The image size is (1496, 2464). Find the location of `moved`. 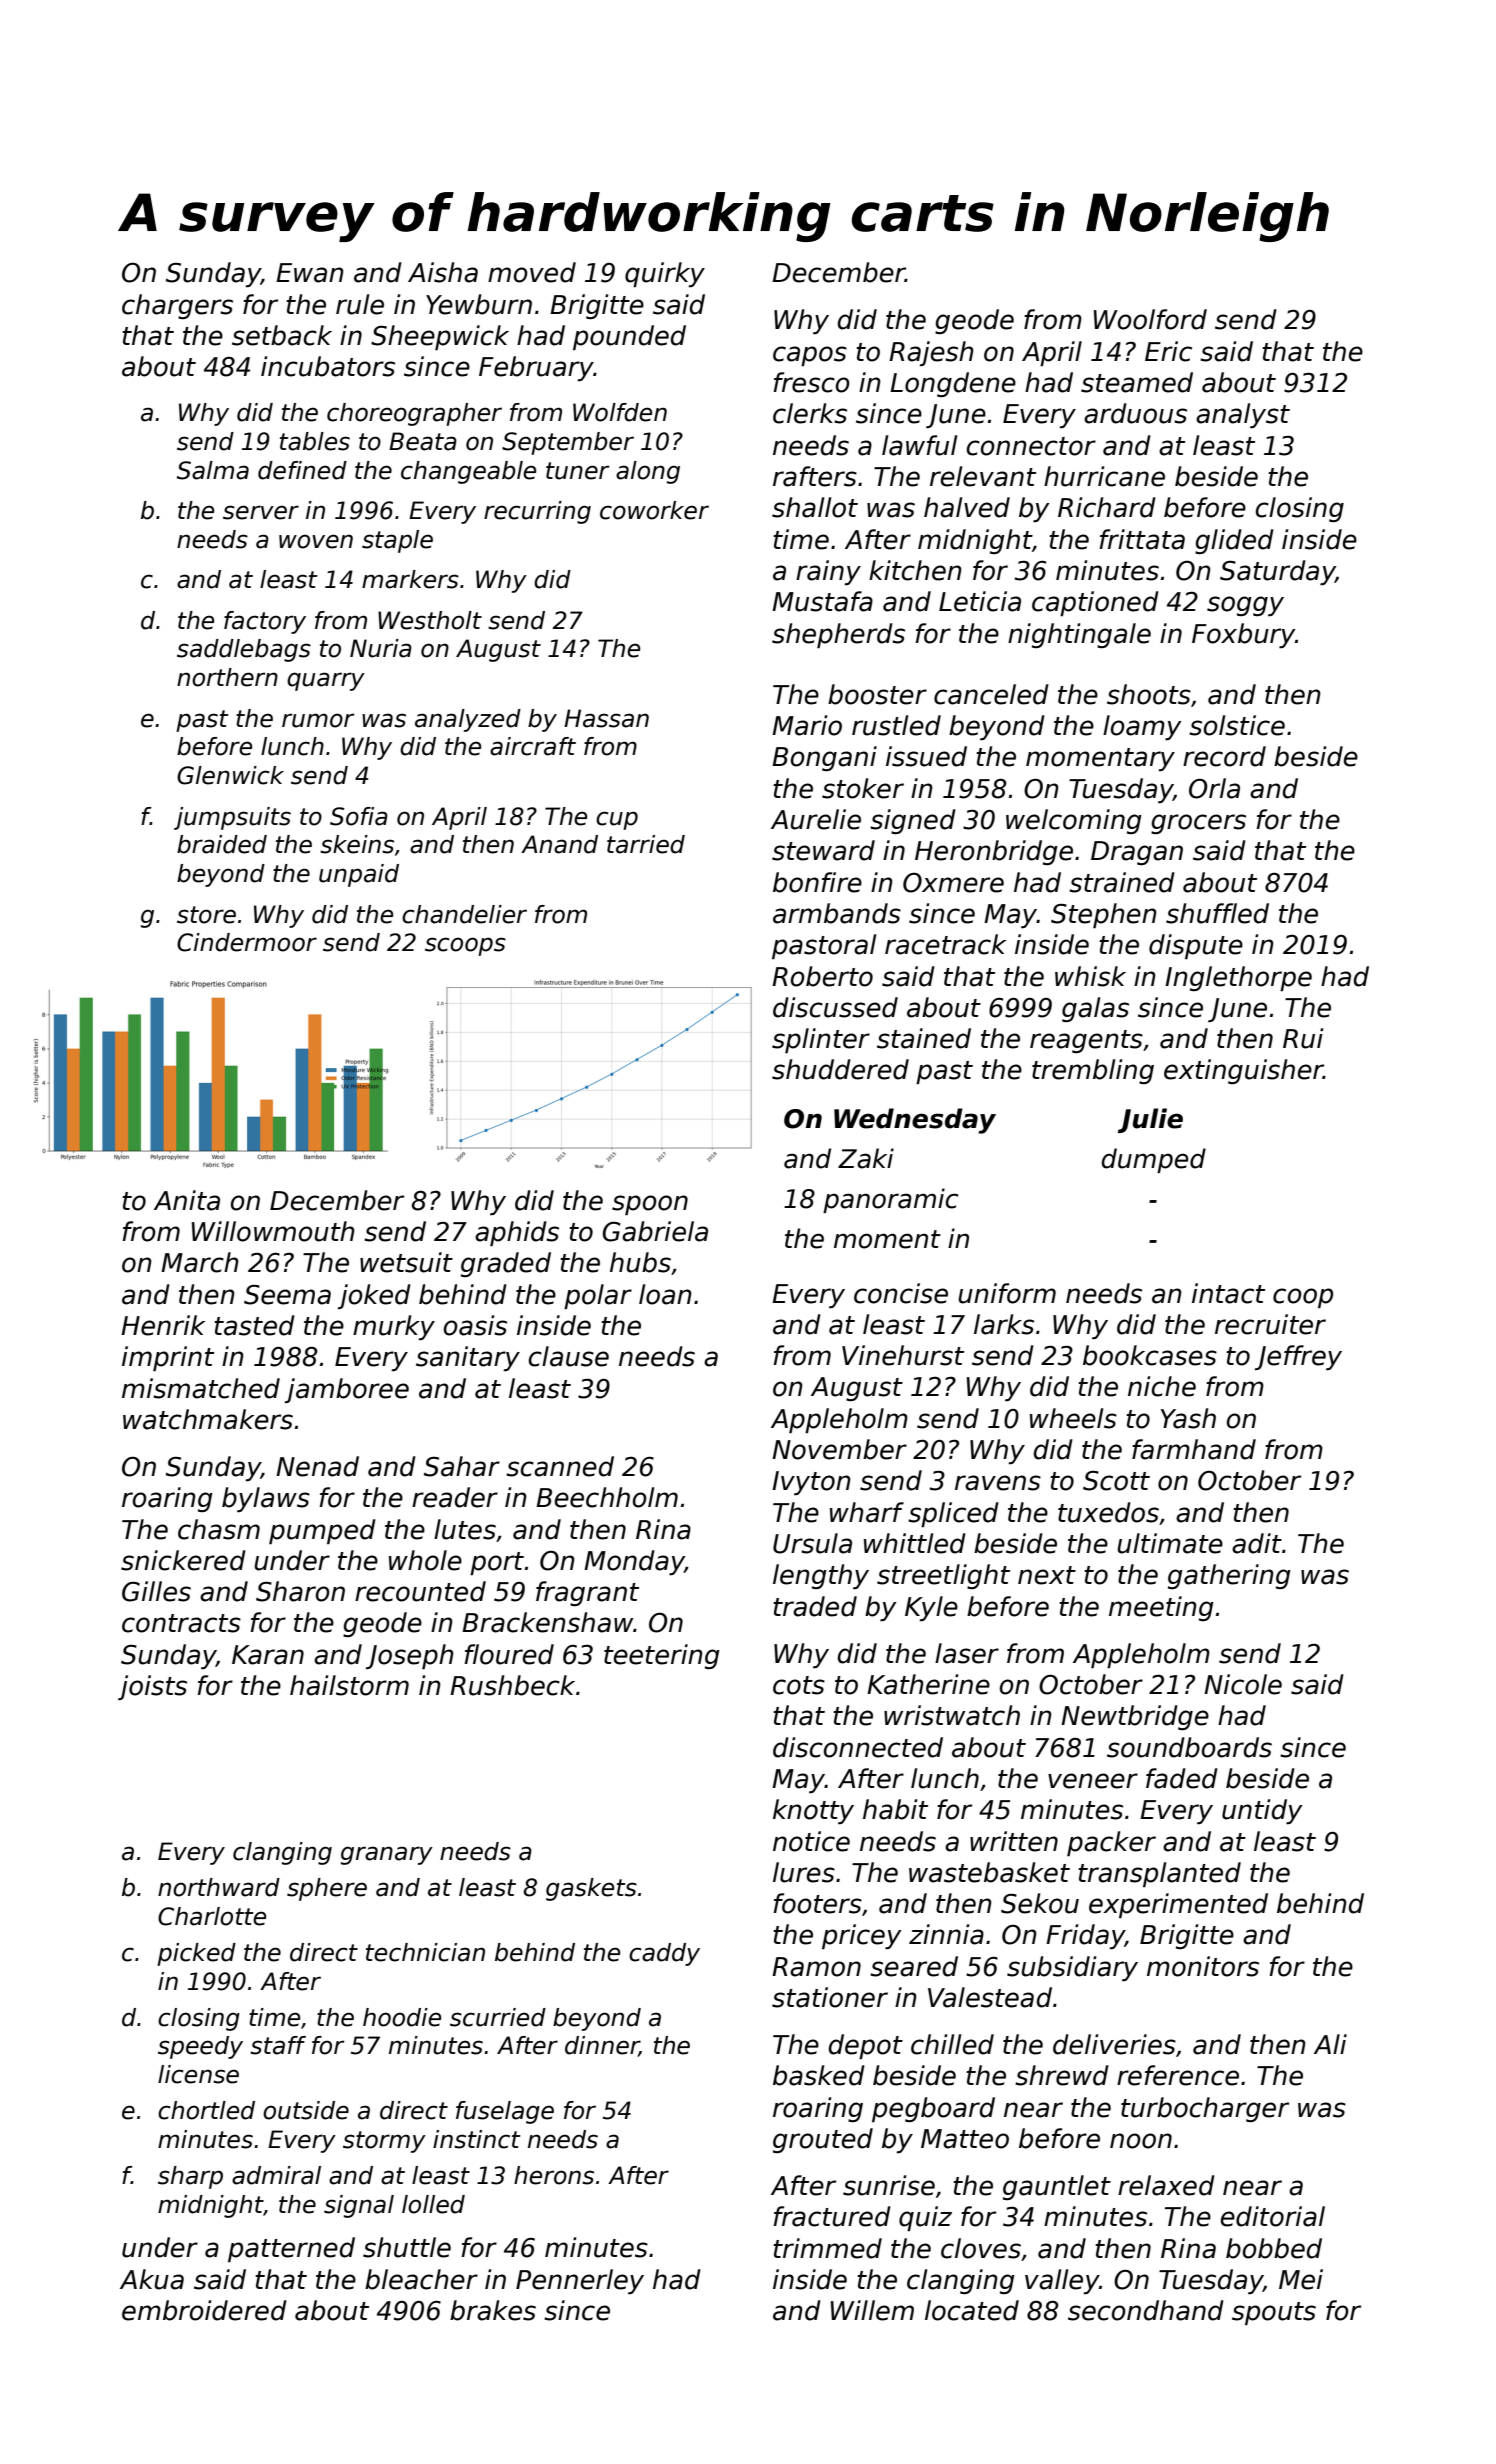

moved is located at coordinates (532, 272).
